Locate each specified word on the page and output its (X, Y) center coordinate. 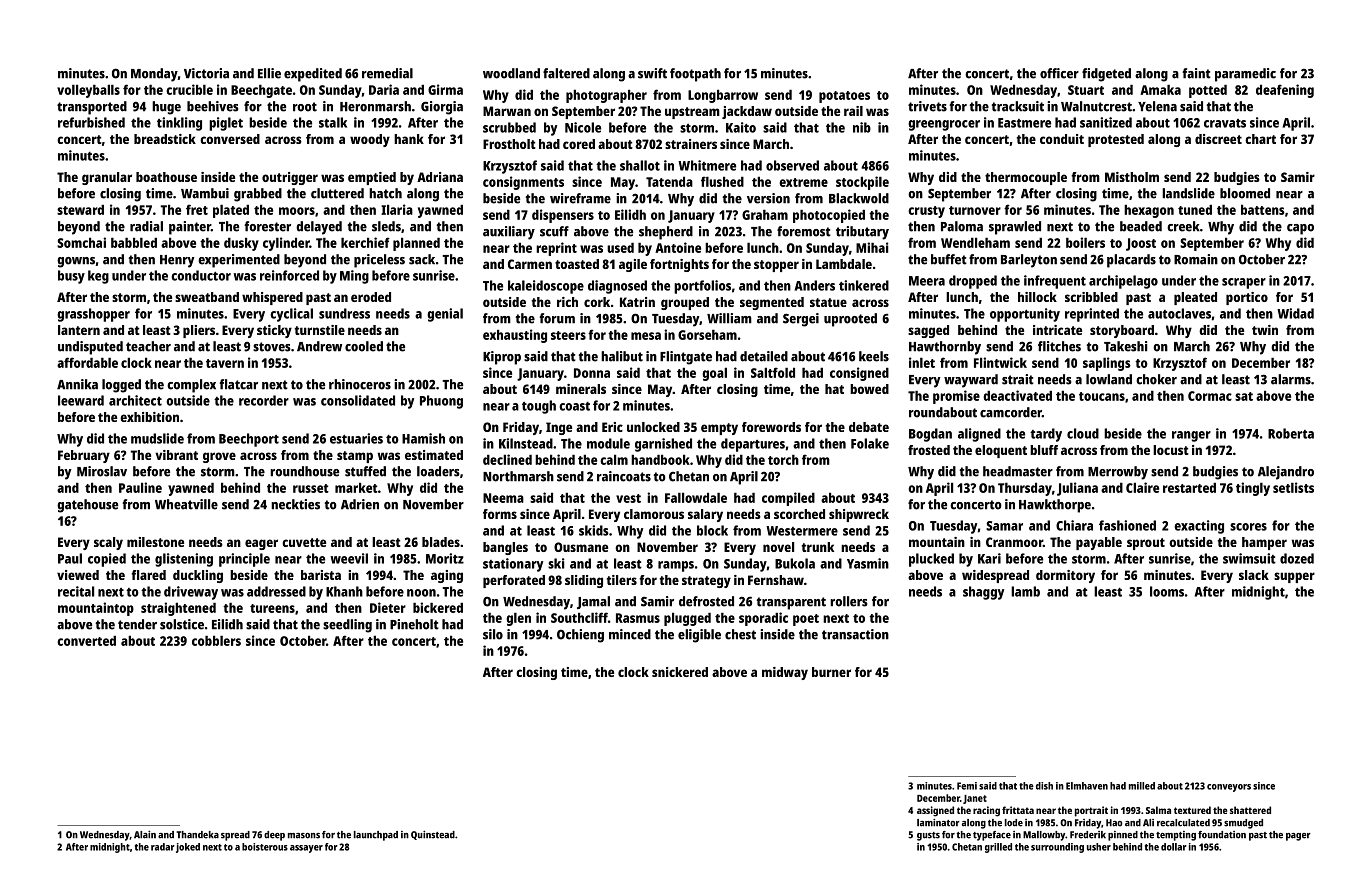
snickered (680, 672)
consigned (859, 374)
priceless (379, 261)
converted (86, 640)
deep (274, 836)
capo (1300, 229)
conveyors (1229, 788)
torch (783, 459)
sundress (344, 313)
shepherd (666, 233)
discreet (1218, 139)
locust (1171, 450)
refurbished (91, 122)
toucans (1102, 396)
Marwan (507, 111)
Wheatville (186, 504)
